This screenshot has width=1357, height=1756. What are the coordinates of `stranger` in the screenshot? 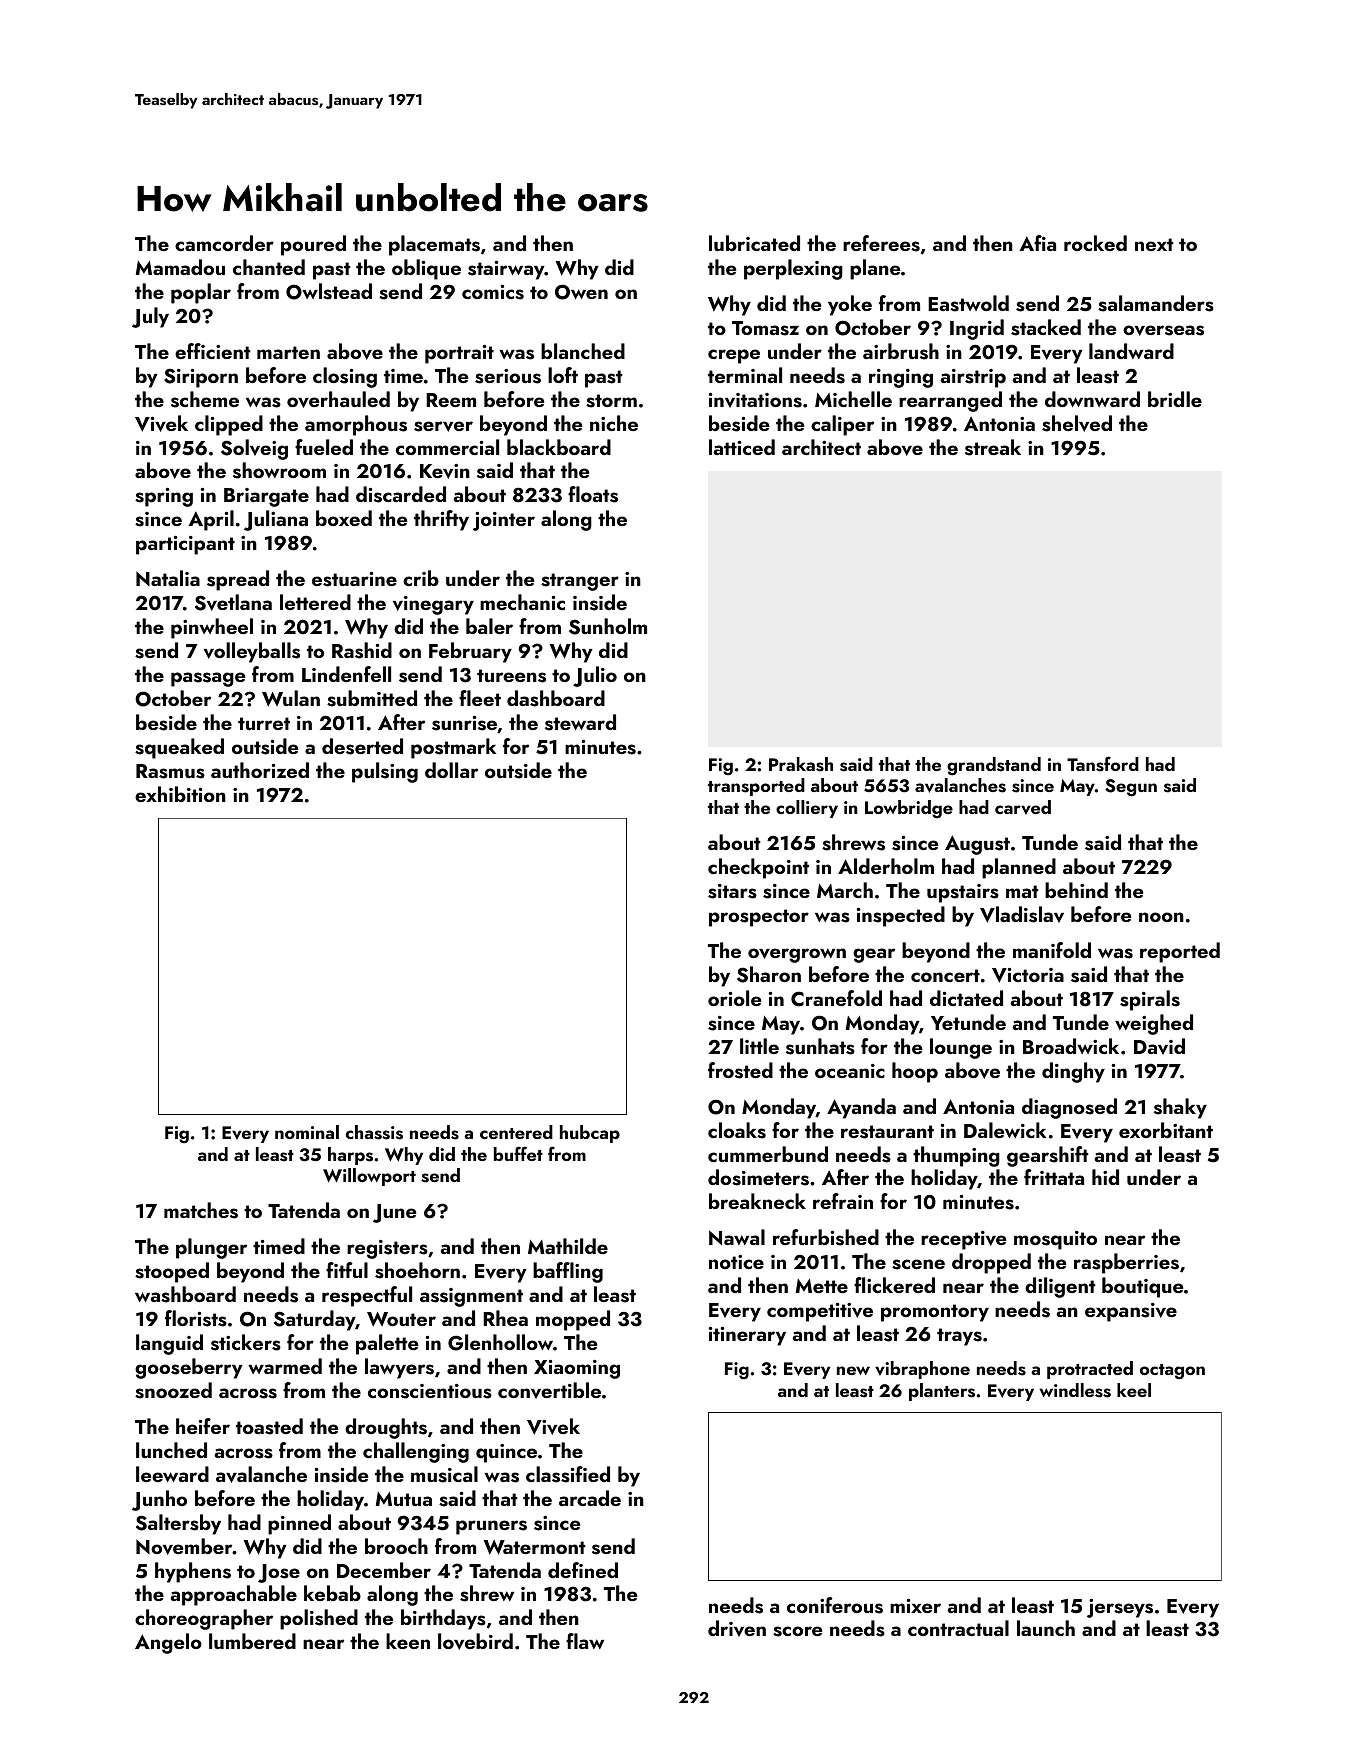 It's located at (580, 582).
